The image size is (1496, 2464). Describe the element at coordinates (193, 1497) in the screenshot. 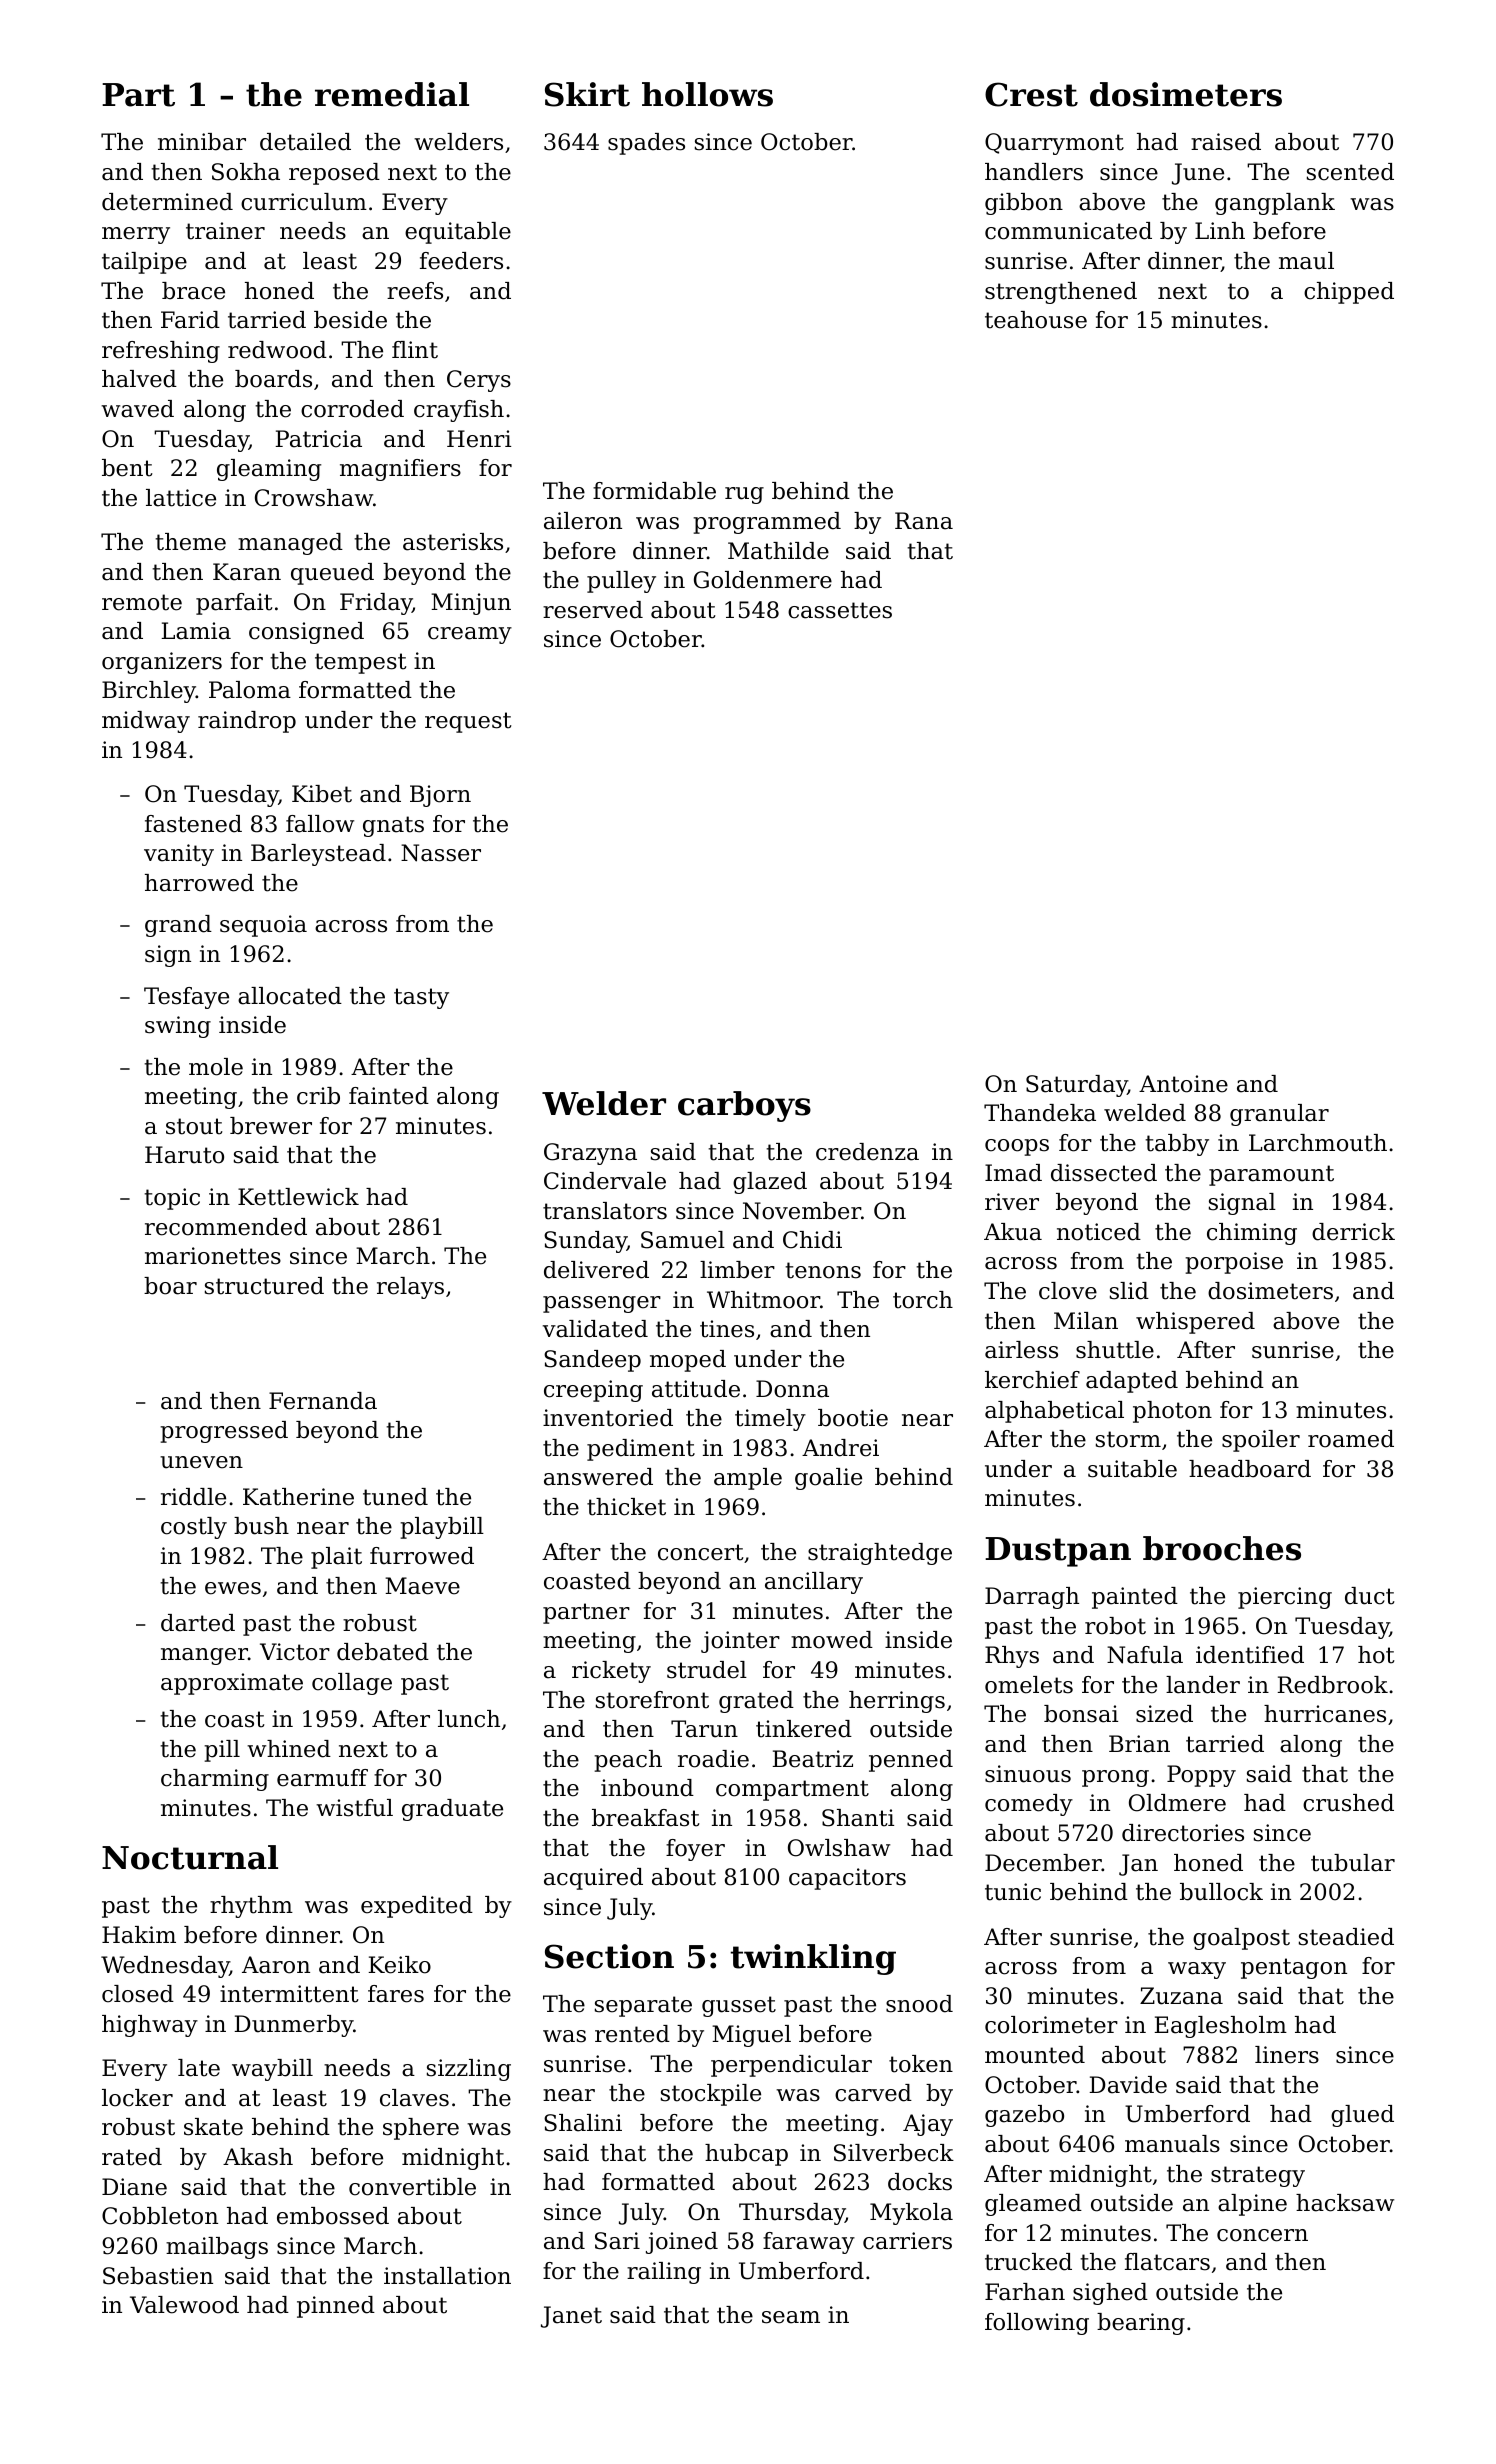

I see `riddle` at that location.
